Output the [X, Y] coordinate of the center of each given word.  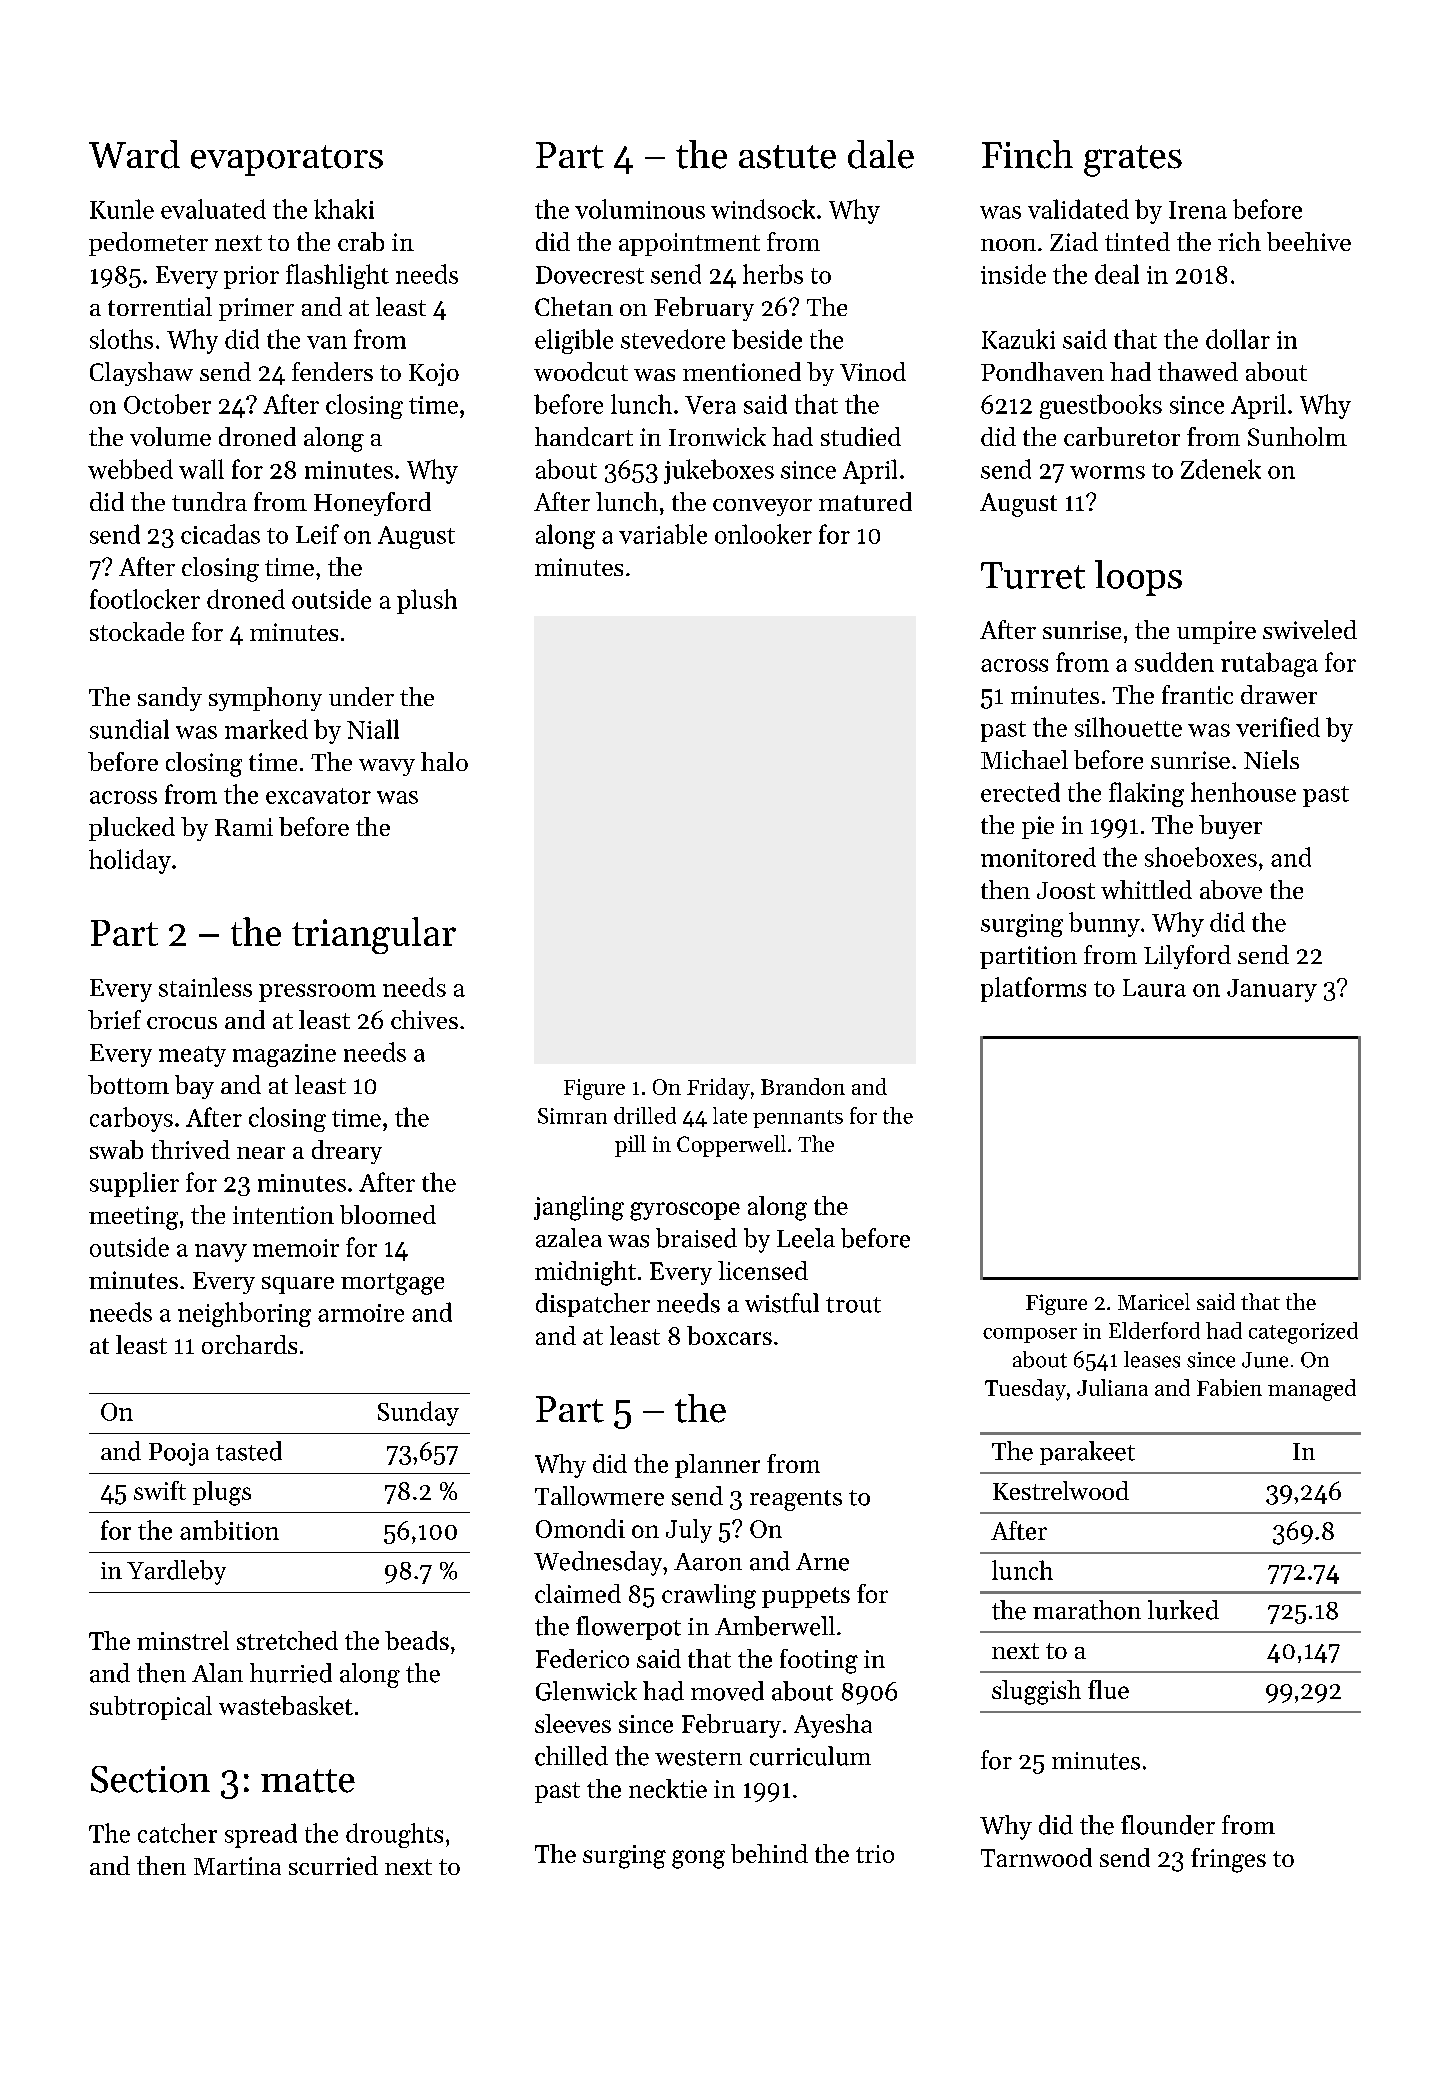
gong [698, 1859]
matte [308, 1781]
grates [1133, 161]
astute [787, 157]
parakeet [1087, 1453]
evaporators [287, 160]
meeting [133, 1218]
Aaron [708, 1562]
